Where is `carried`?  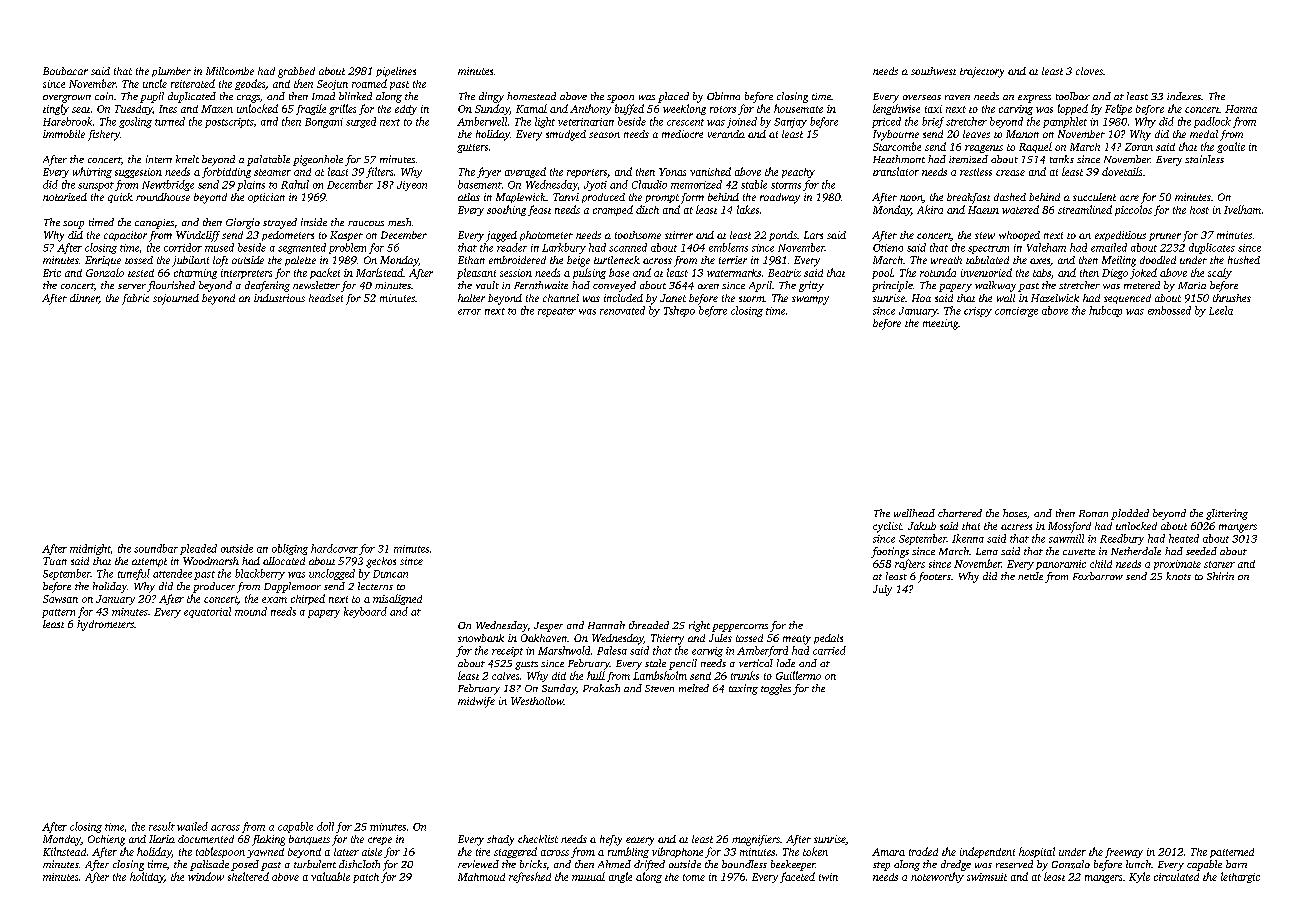
carried is located at coordinates (829, 650).
